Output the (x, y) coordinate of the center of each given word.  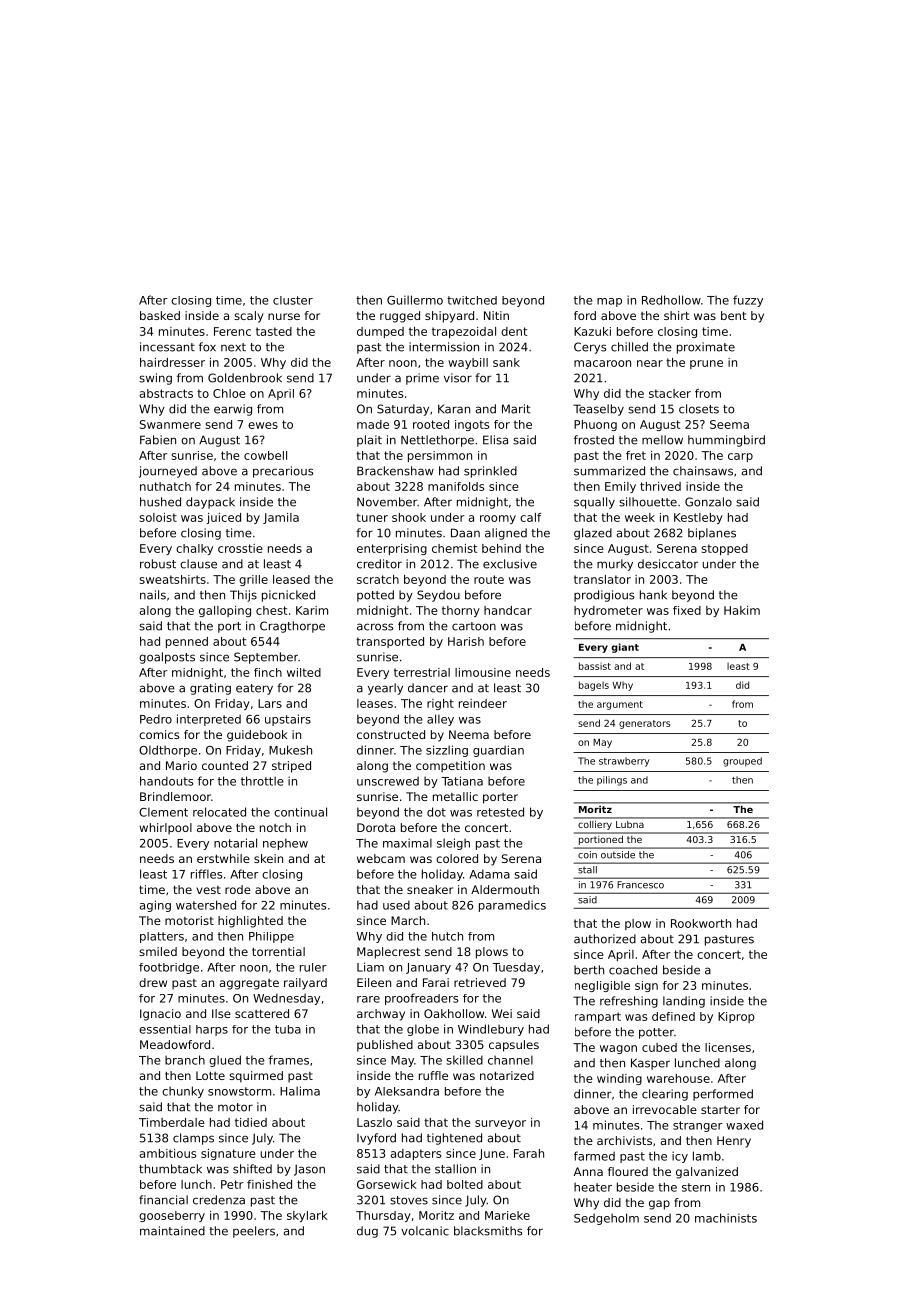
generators (644, 724)
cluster (293, 300)
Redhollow (671, 300)
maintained (172, 1231)
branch (185, 1060)
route (489, 579)
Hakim (742, 610)
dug (367, 1232)
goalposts (167, 658)
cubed (659, 1047)
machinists (726, 1218)
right (440, 704)
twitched (472, 300)
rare (368, 999)
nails (153, 595)
